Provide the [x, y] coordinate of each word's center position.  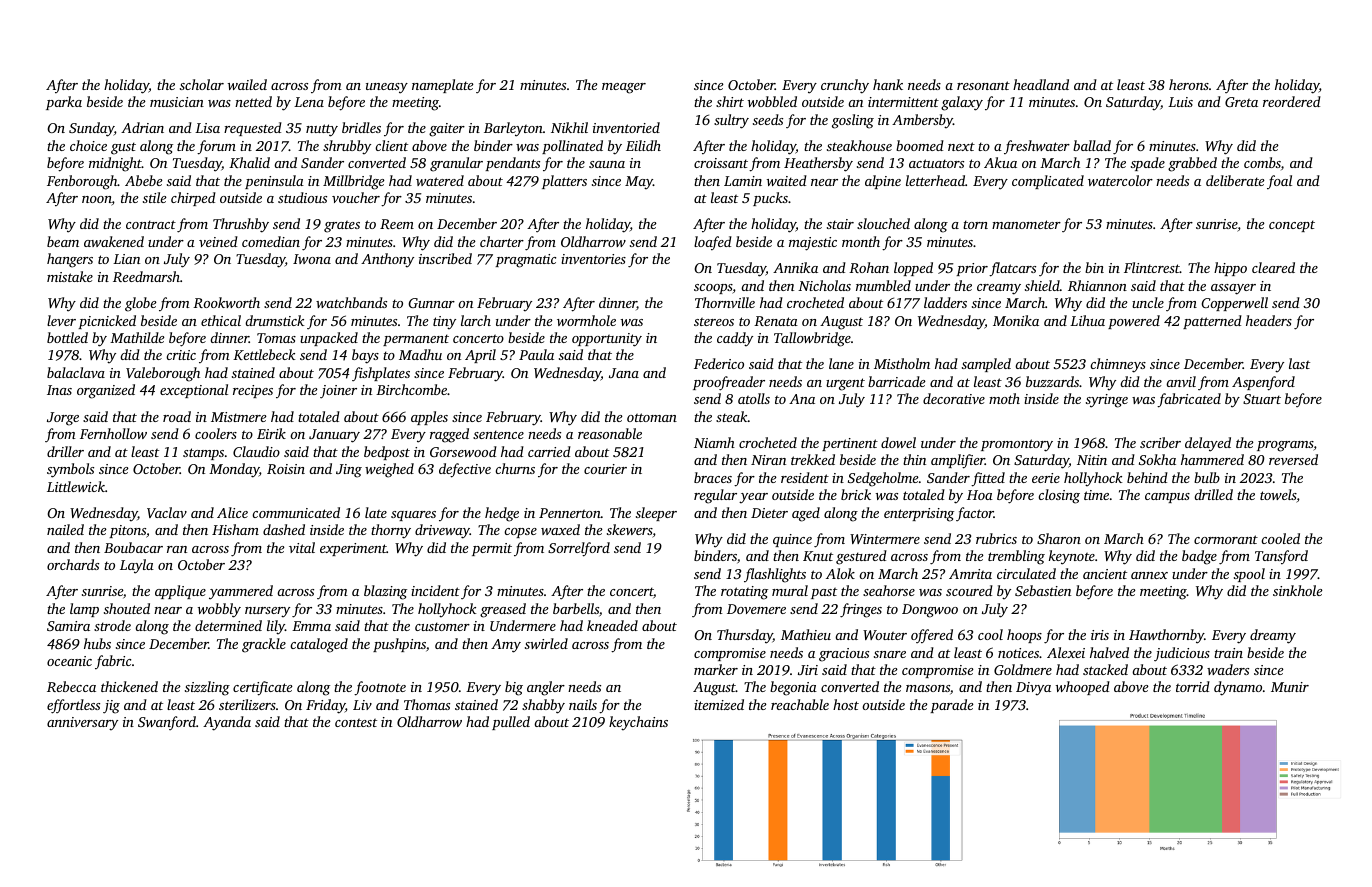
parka [64, 103]
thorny [391, 531]
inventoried [626, 127]
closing [1059, 496]
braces [713, 477]
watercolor [1120, 180]
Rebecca [71, 686]
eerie [1046, 478]
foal [1279, 182]
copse [520, 533]
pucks [770, 199]
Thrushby [241, 225]
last [1299, 363]
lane [841, 363]
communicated [296, 512]
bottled [67, 337]
